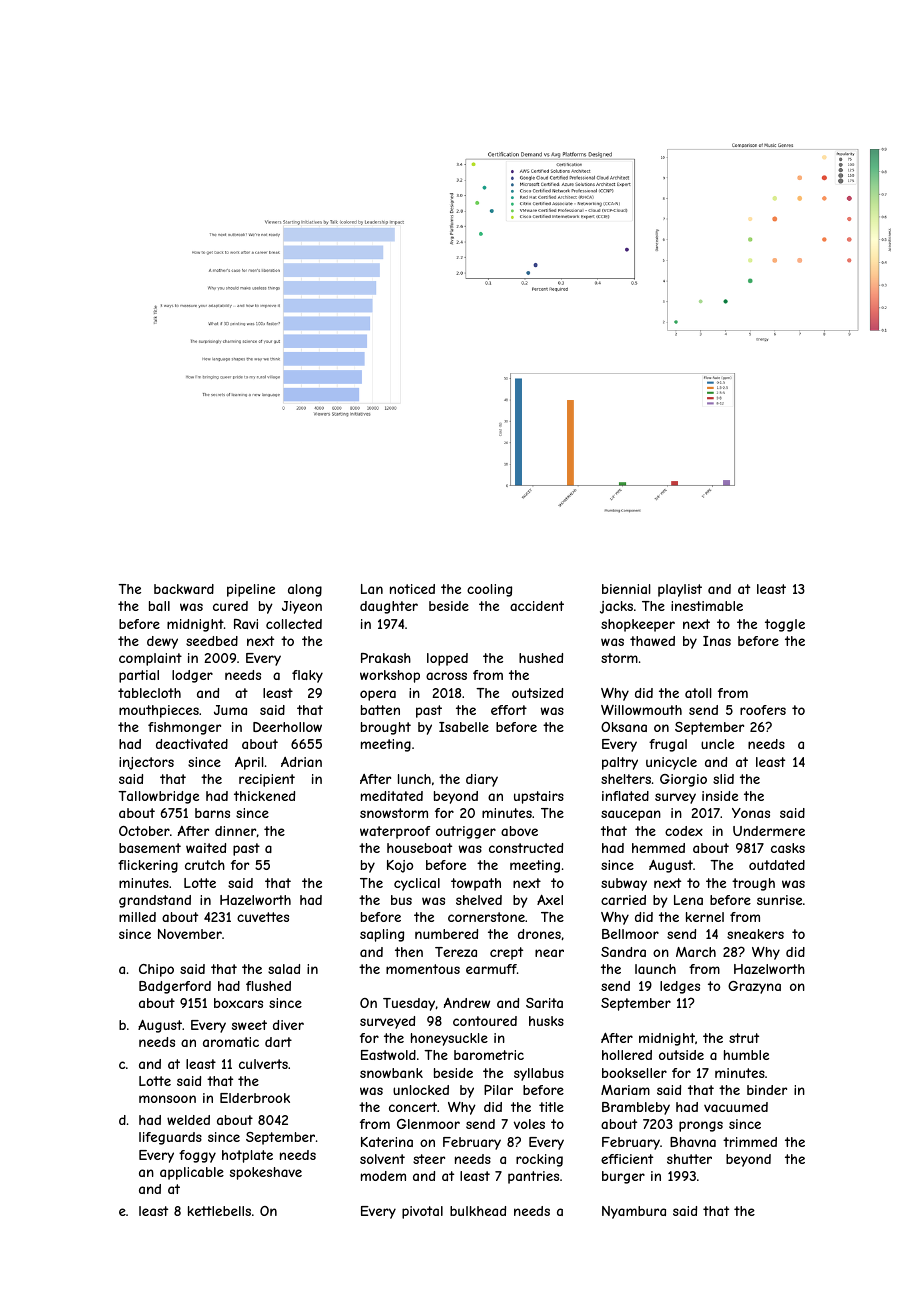 The image size is (924, 1308). Describe the element at coordinates (785, 625) in the page. I see `toggle` at that location.
